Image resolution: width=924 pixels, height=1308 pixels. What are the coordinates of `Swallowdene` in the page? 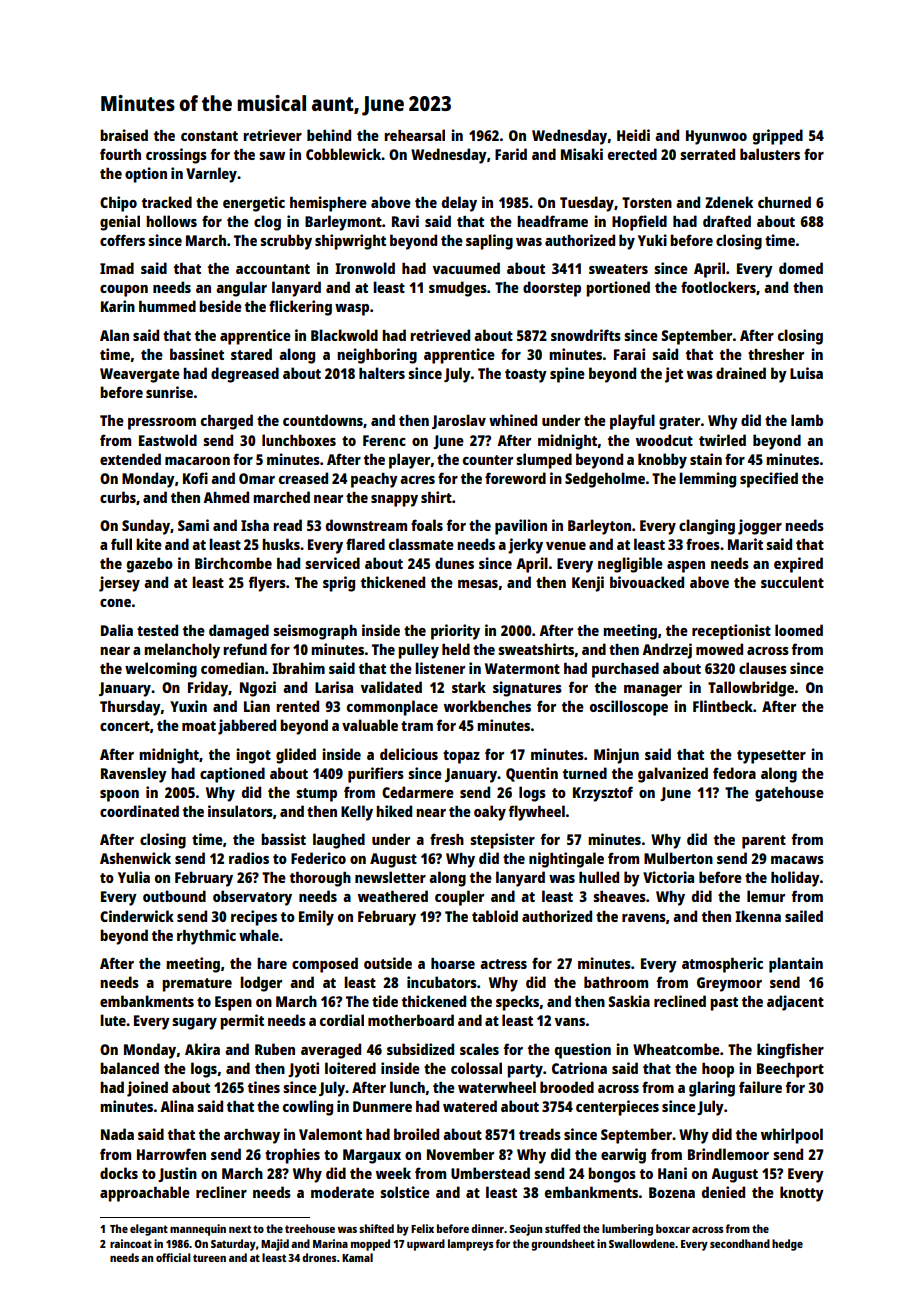 It's located at (642, 1243).
